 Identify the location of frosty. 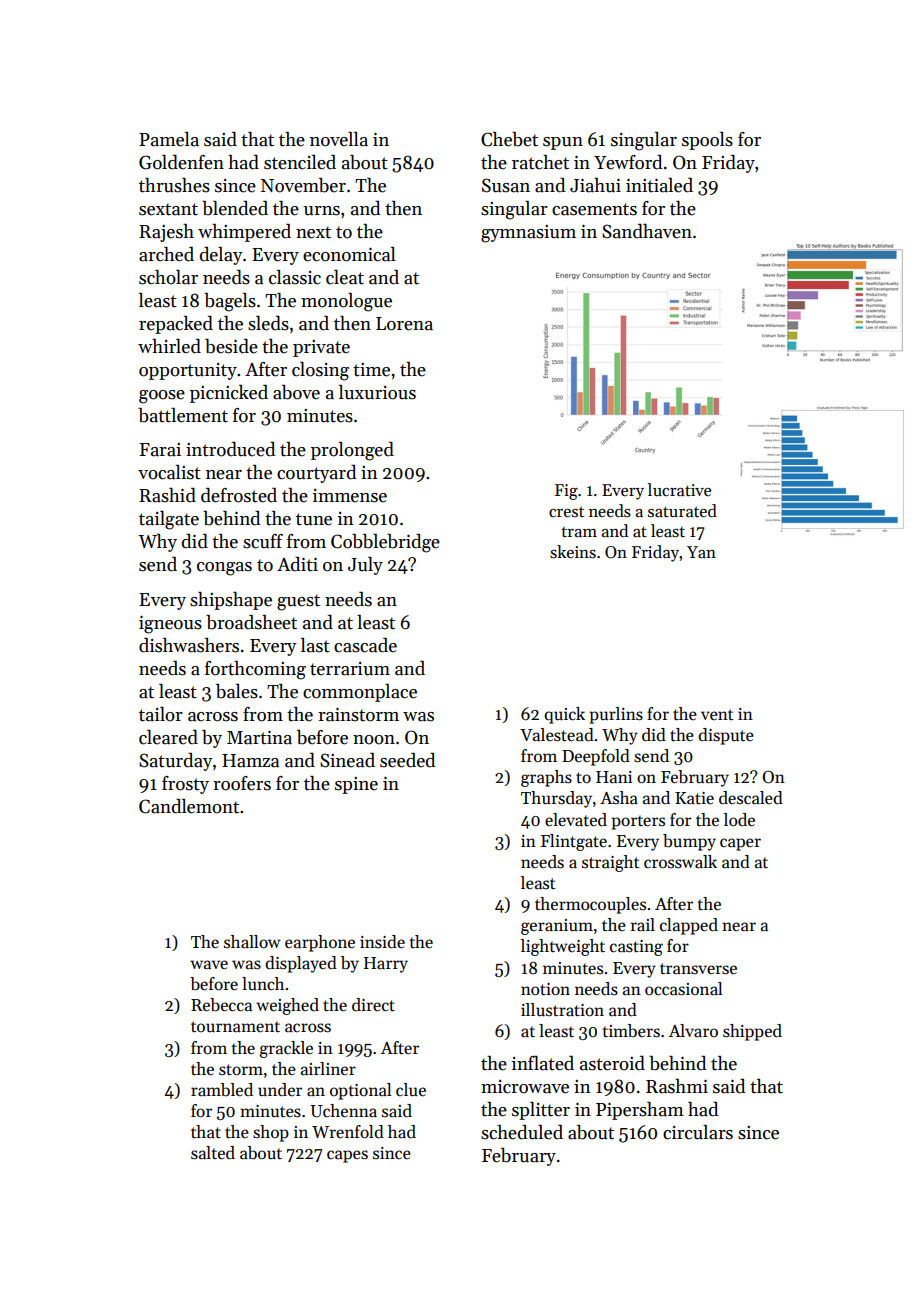
(185, 785).
